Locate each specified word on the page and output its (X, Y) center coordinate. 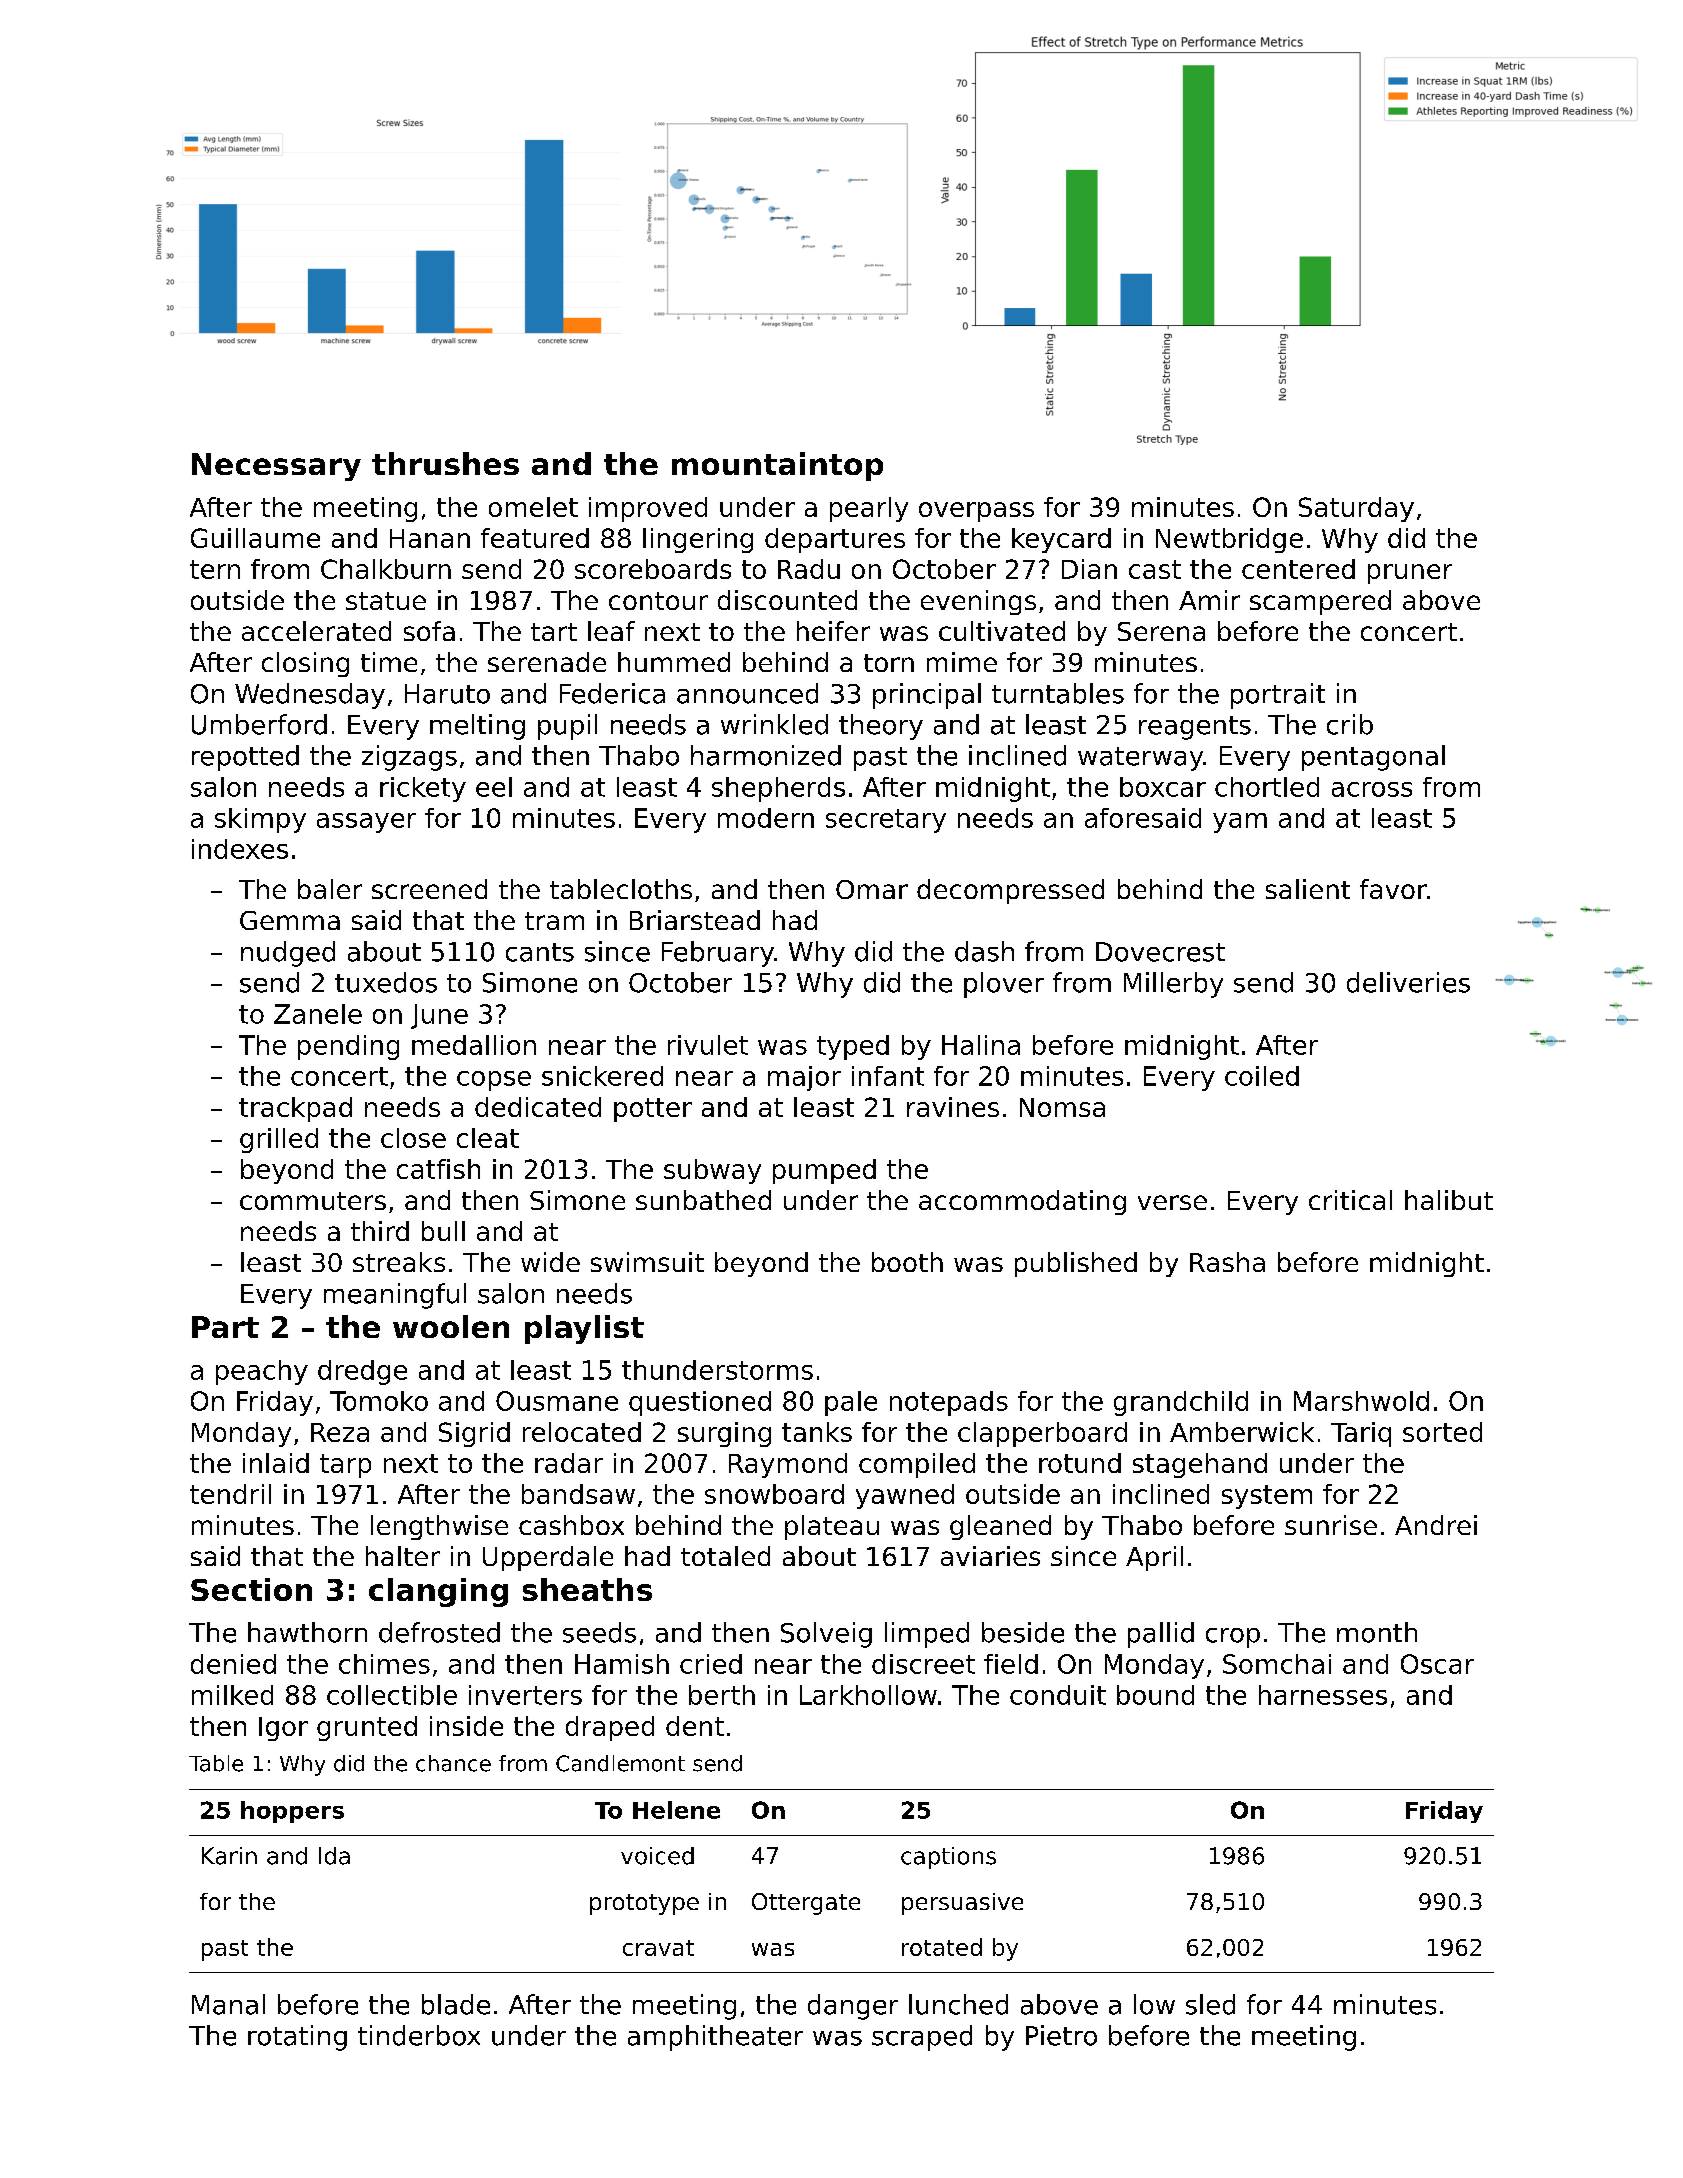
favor (1393, 889)
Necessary (276, 467)
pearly (869, 509)
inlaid (276, 1463)
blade (456, 2004)
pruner (1410, 574)
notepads (949, 1403)
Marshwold (1361, 1401)
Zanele (318, 1014)
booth (907, 1262)
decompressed (1010, 891)
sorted (1442, 1432)
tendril (230, 1494)
